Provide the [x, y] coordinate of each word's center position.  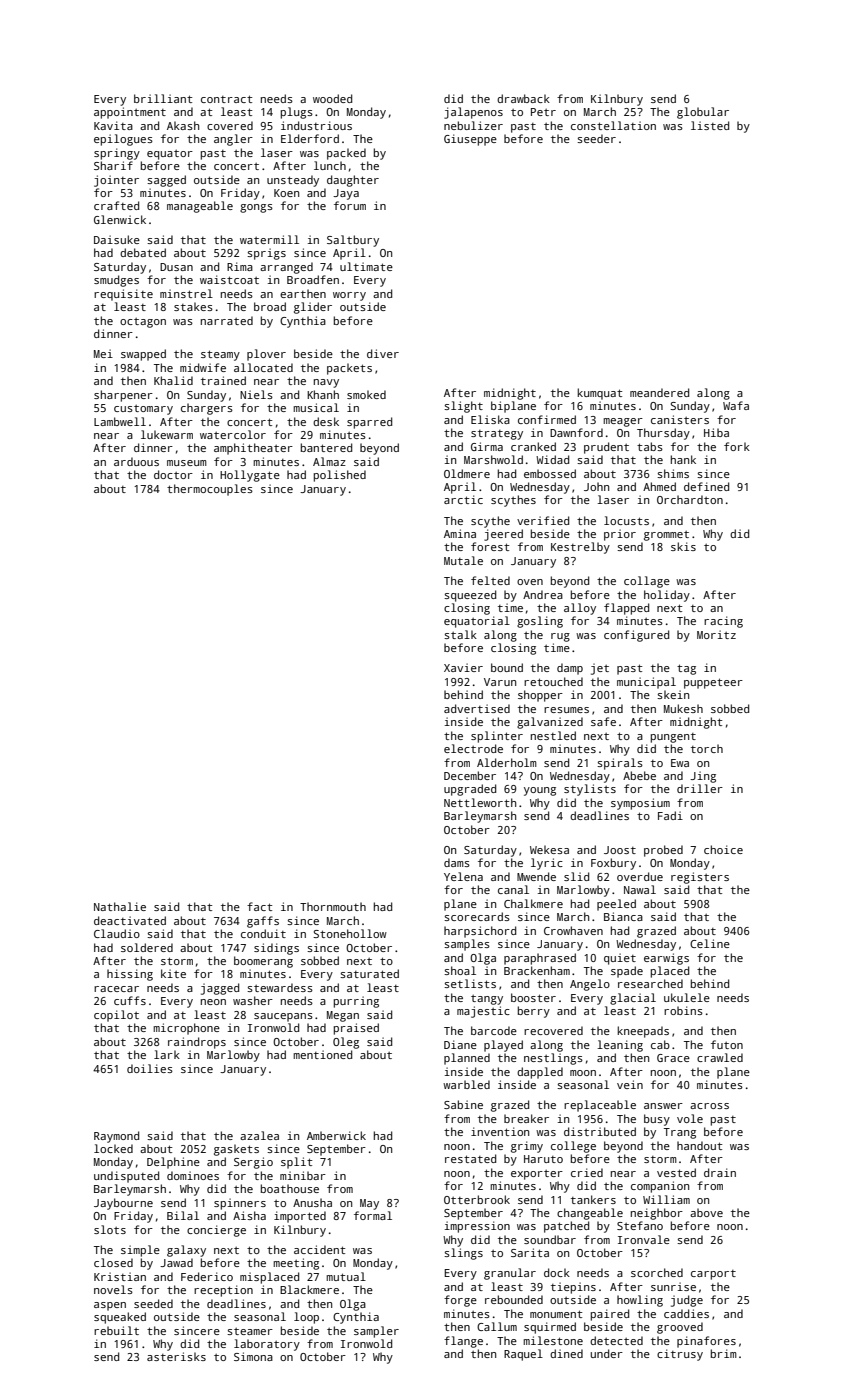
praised [356, 1029]
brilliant [163, 98]
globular [703, 113]
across [709, 1106]
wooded [332, 98]
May [369, 1204]
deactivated [130, 920]
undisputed [126, 1177]
